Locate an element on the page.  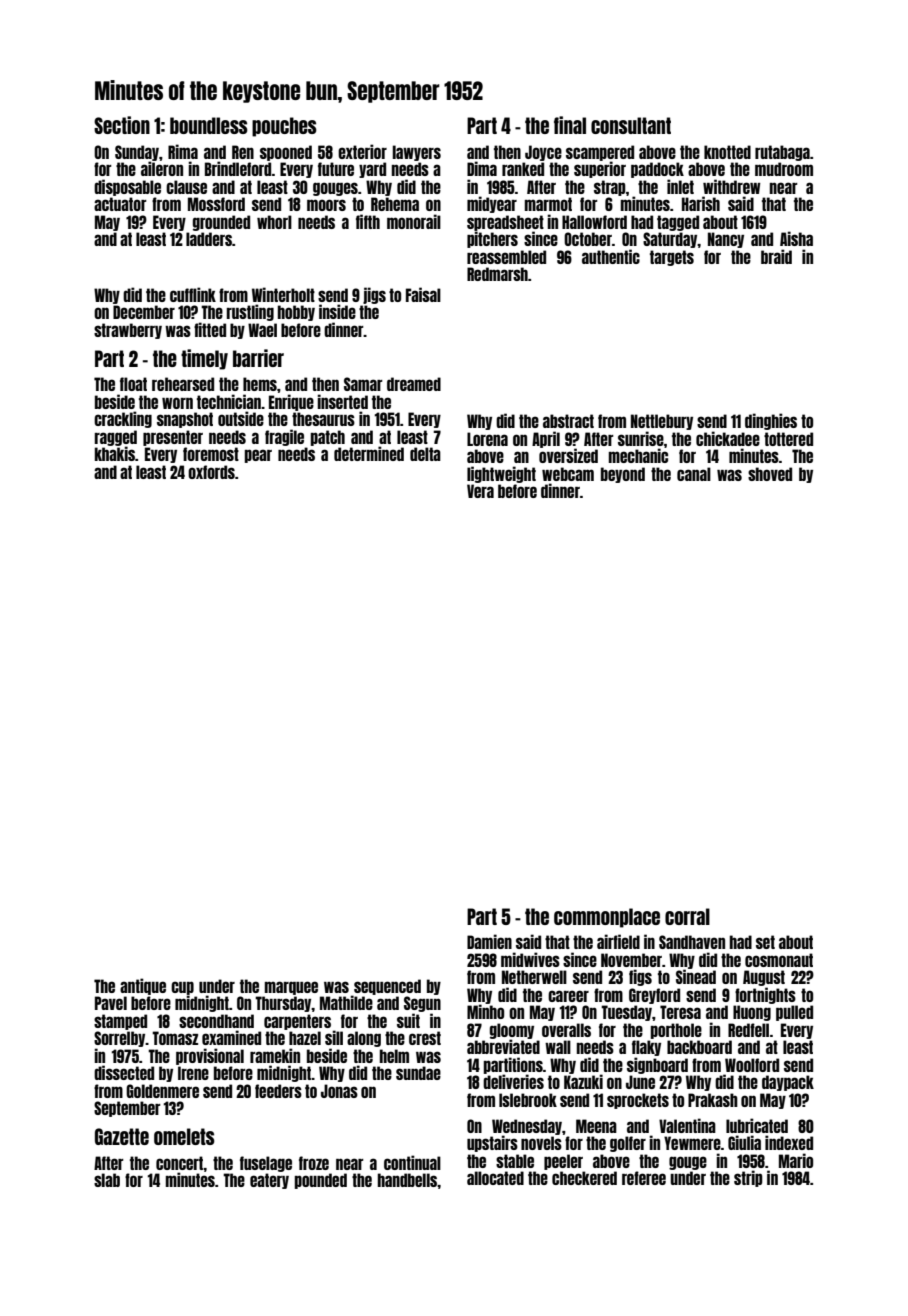
Sinead is located at coordinates (696, 976).
